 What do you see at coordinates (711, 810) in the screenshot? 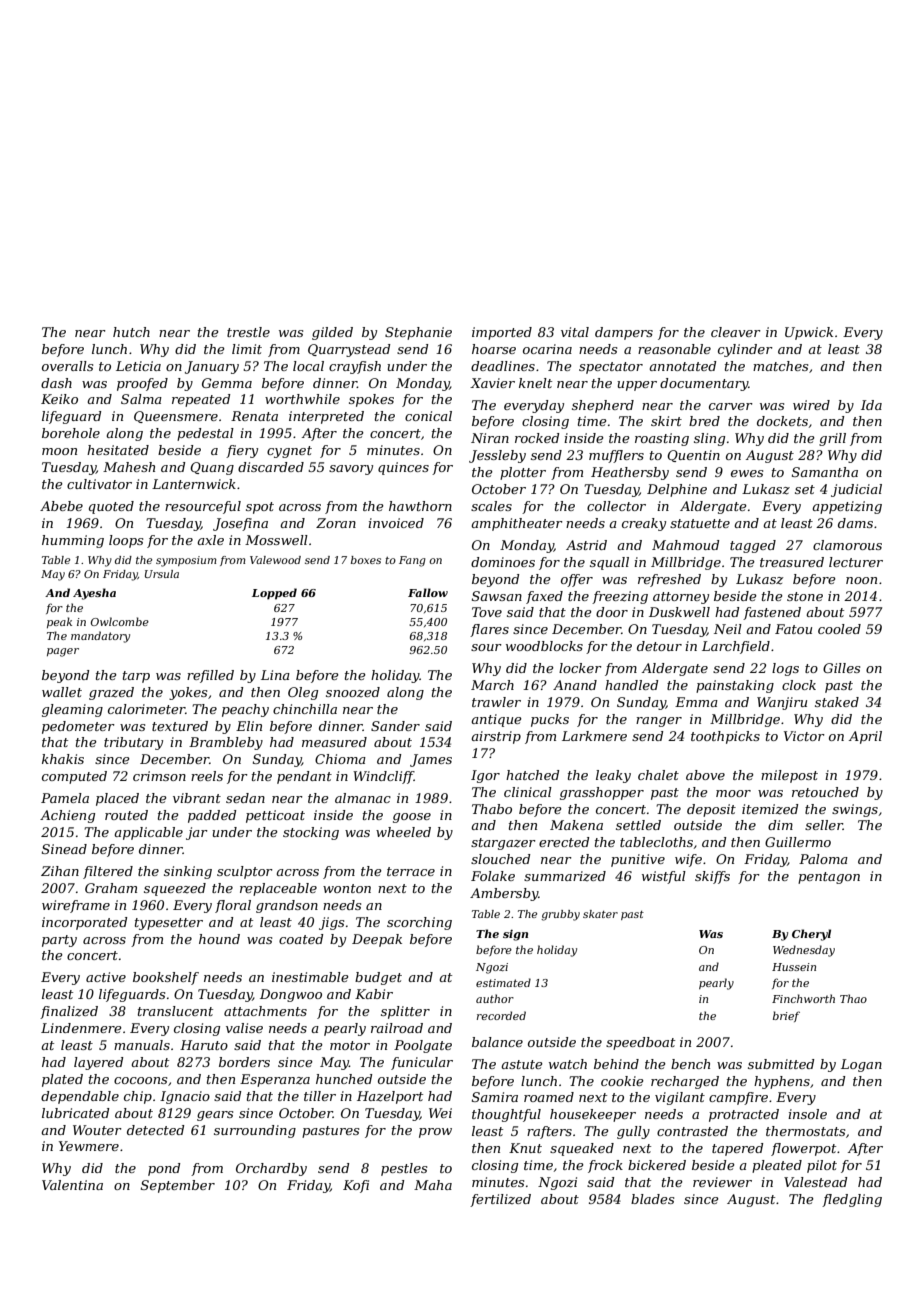
I see `deposit` at bounding box center [711, 810].
